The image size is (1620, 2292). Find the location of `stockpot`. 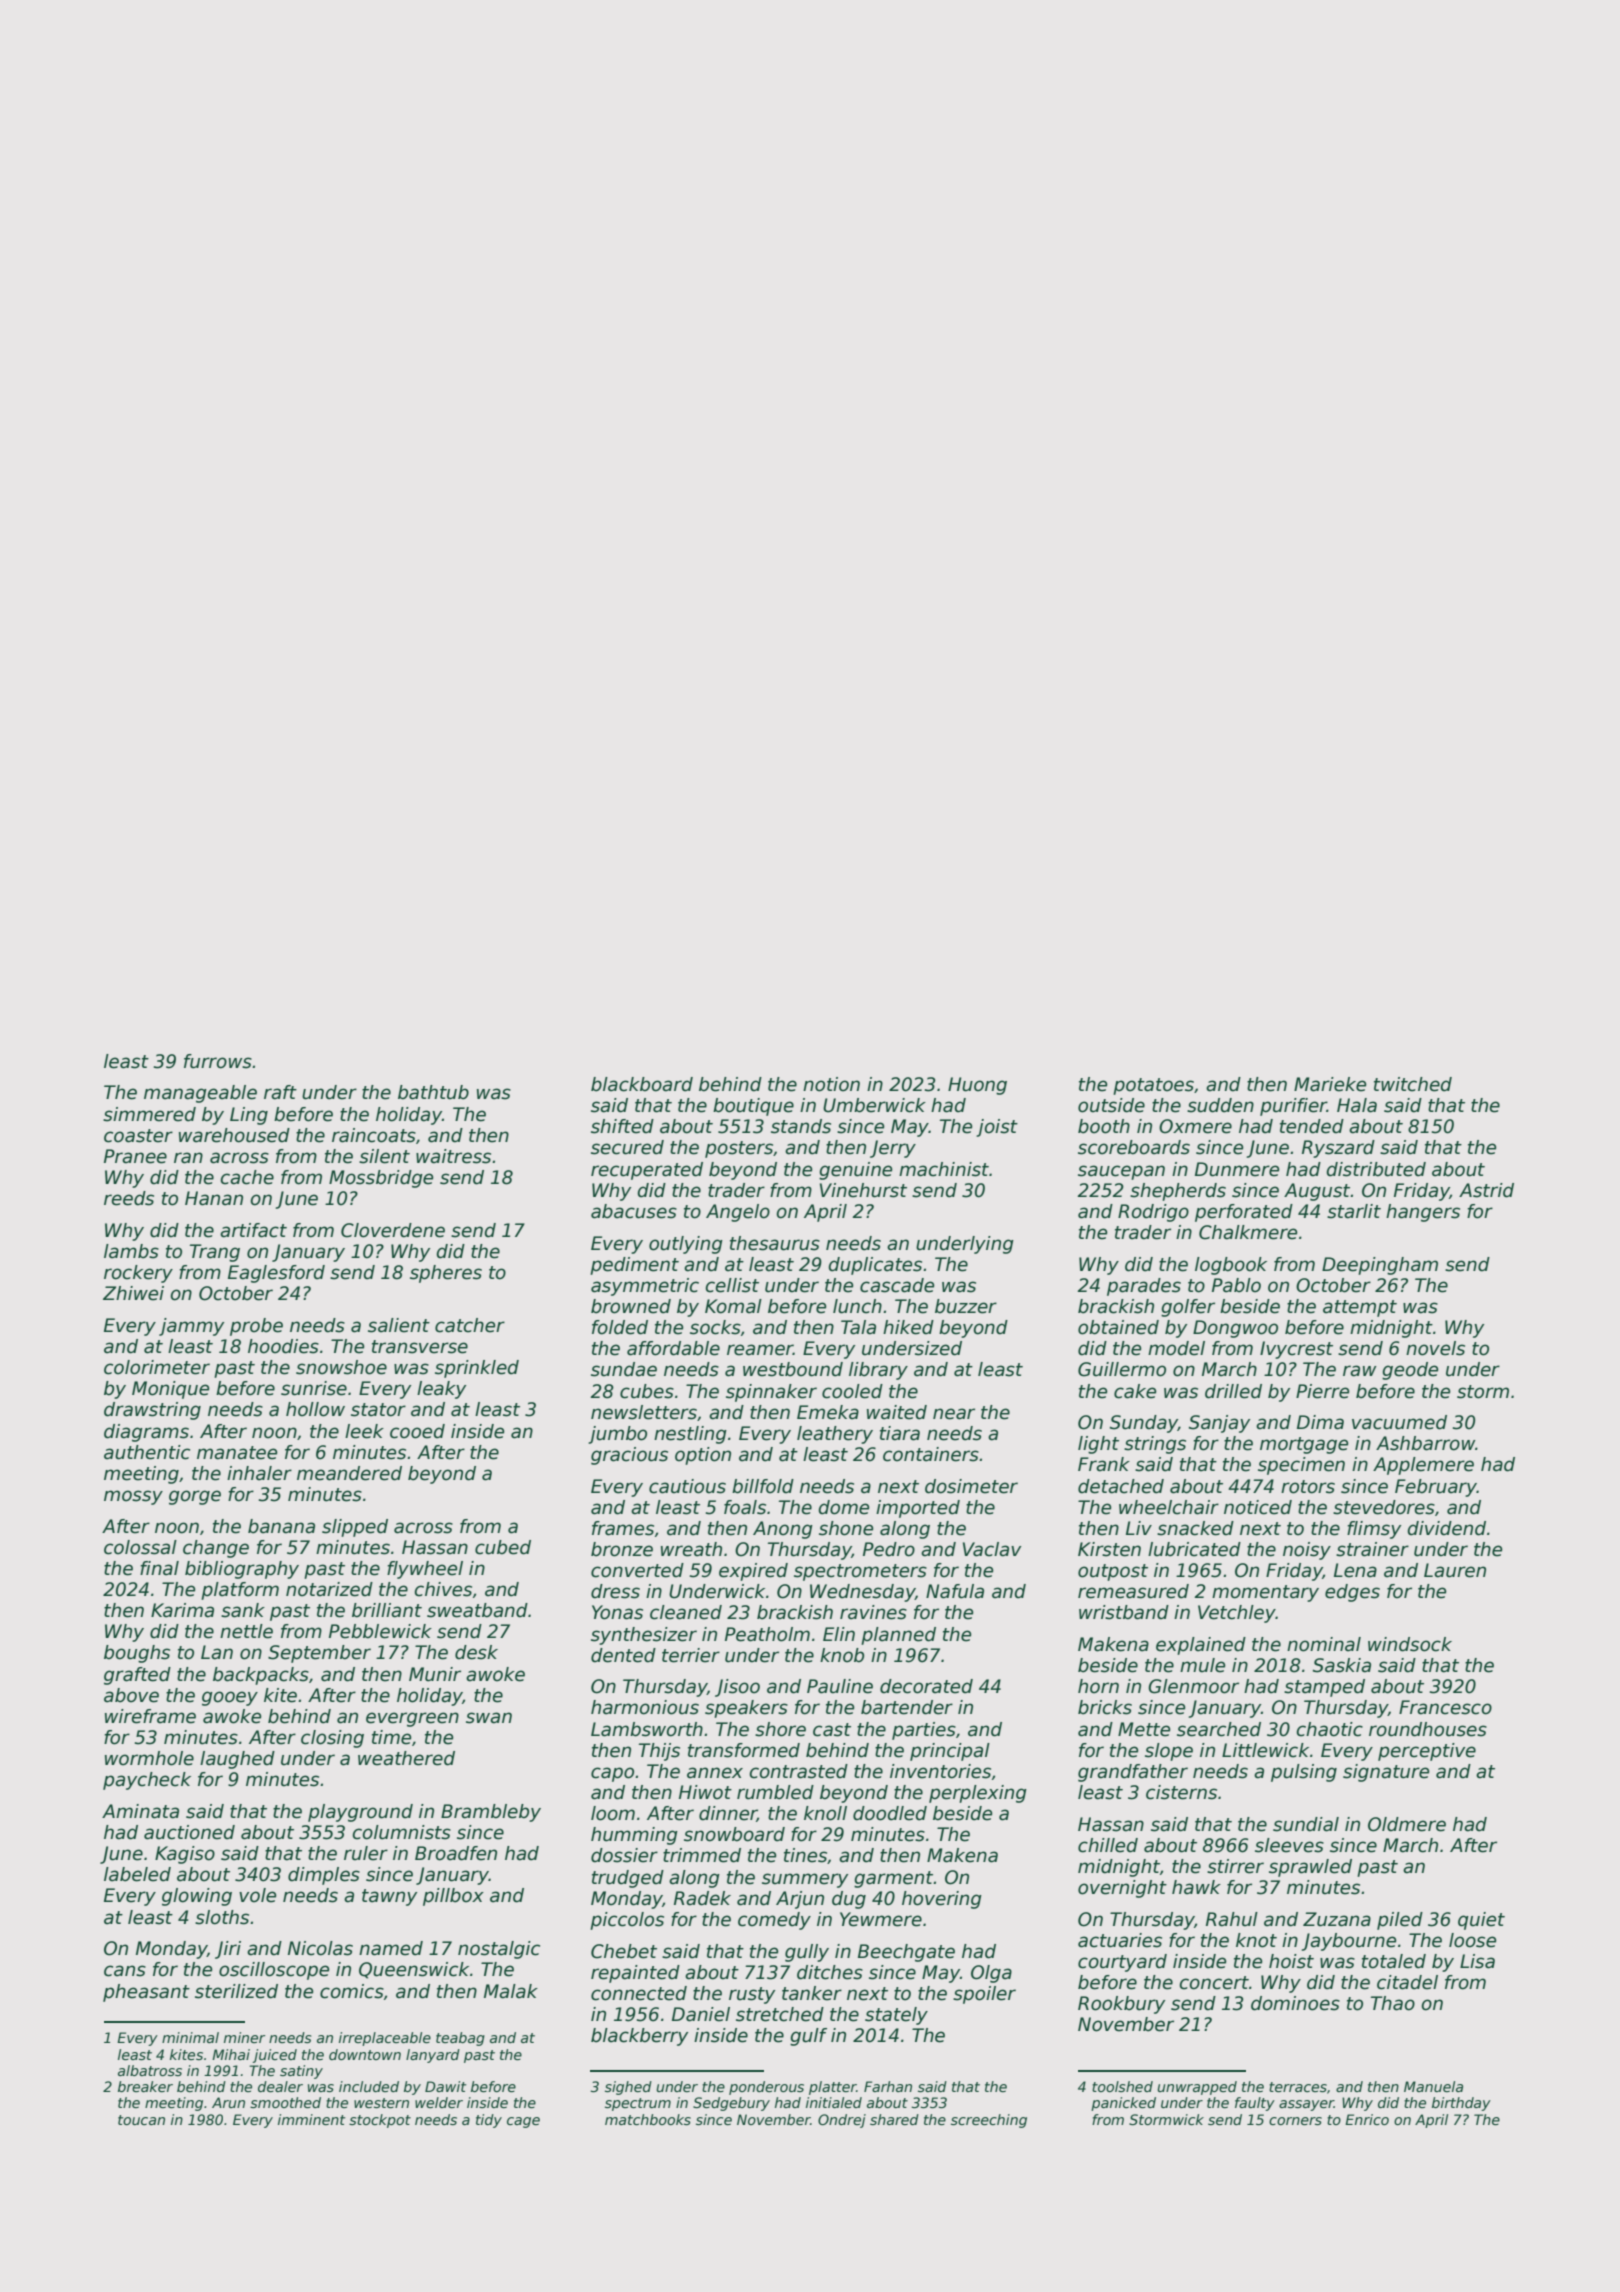

stockpot is located at coordinates (380, 2121).
